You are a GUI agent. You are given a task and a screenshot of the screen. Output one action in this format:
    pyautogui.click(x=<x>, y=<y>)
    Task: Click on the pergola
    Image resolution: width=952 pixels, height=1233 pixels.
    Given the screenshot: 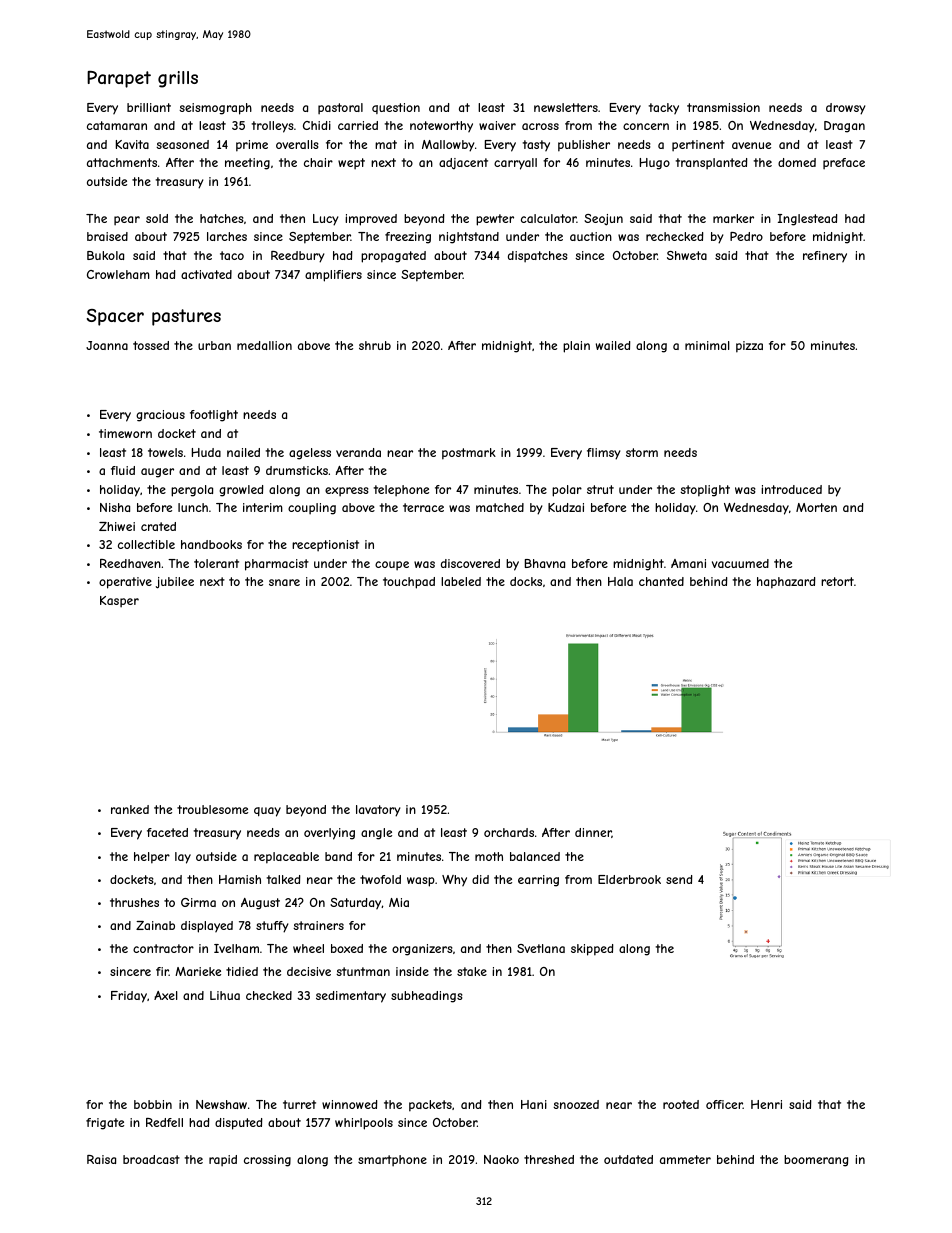 What is the action you would take?
    pyautogui.click(x=192, y=491)
